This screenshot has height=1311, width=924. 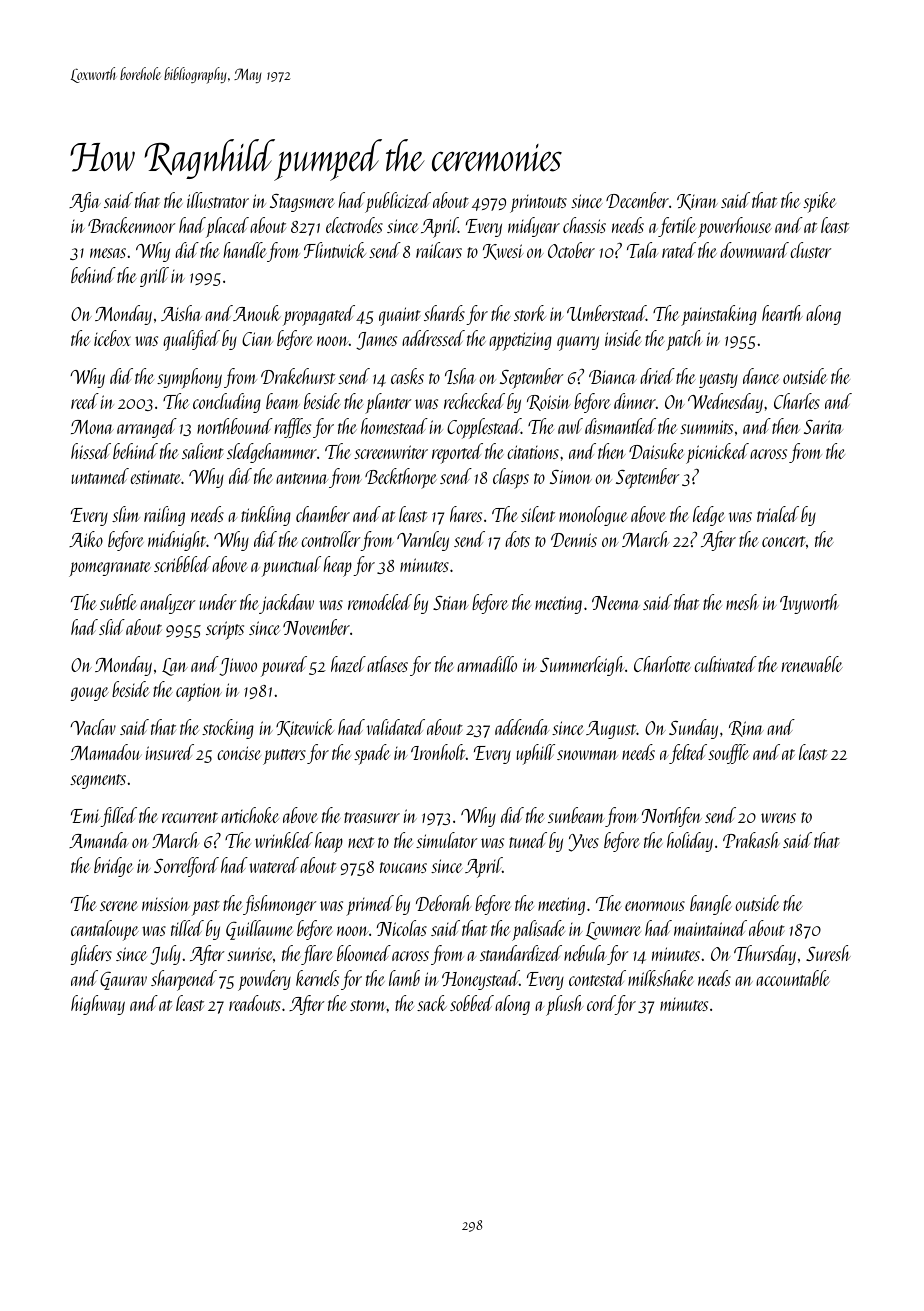 I want to click on reed, so click(x=85, y=401).
